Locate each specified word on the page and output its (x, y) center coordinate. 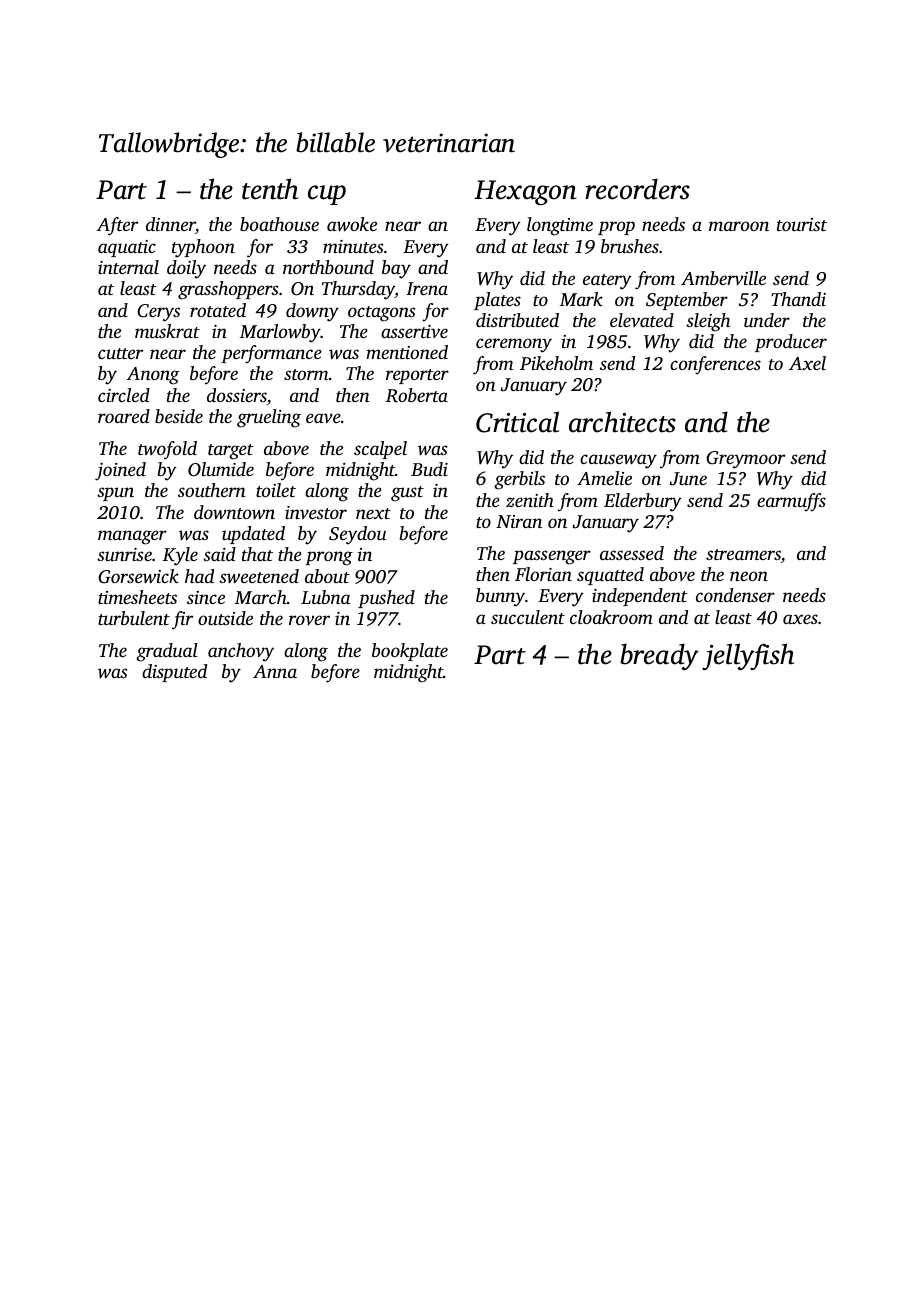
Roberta (417, 395)
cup (327, 195)
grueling (269, 418)
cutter (120, 353)
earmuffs (791, 502)
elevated (642, 320)
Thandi (798, 299)
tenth (270, 189)
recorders (637, 189)
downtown (234, 512)
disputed (174, 673)
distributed (517, 320)
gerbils (519, 480)
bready (659, 657)
